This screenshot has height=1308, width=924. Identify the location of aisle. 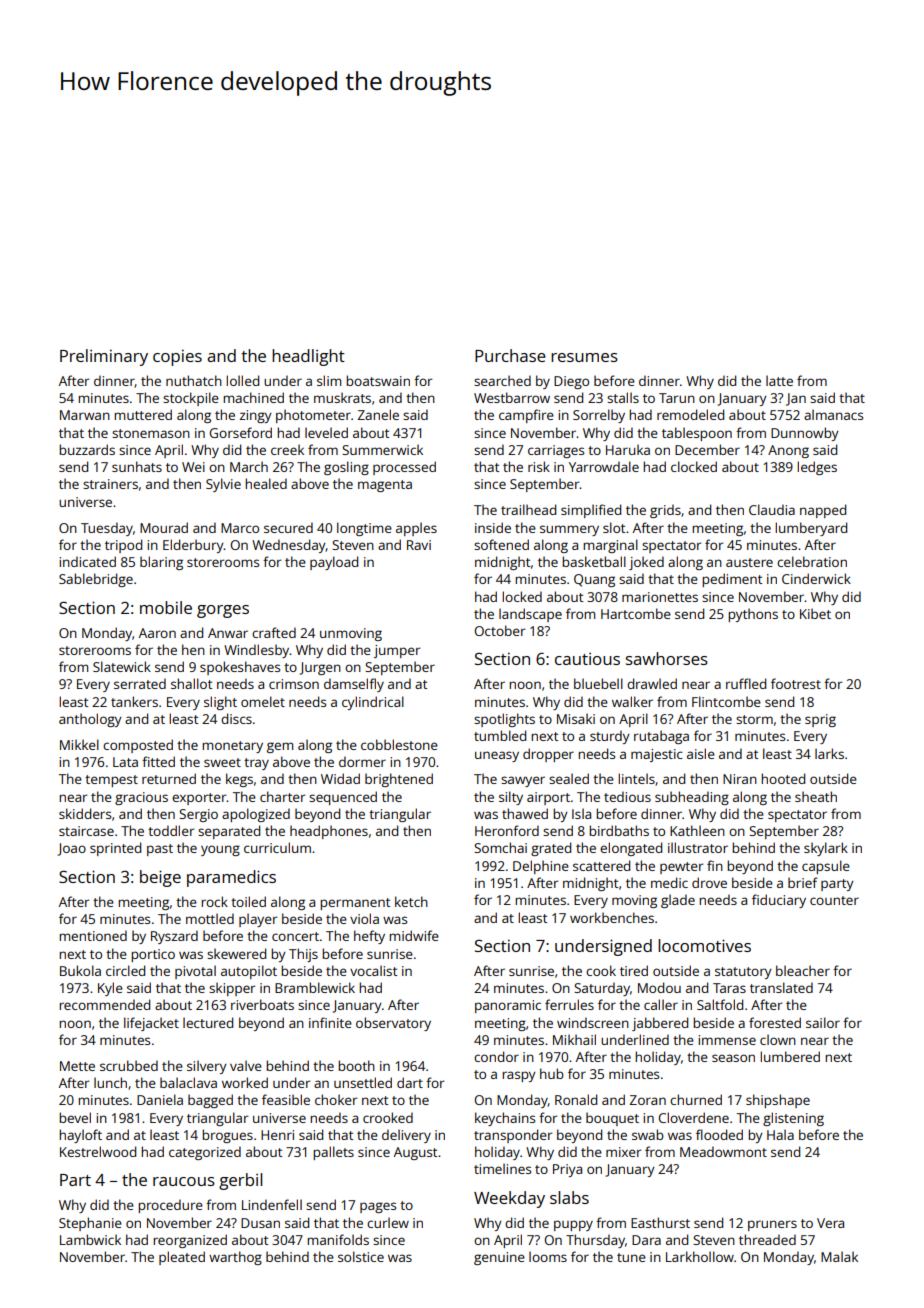
(701, 753).
